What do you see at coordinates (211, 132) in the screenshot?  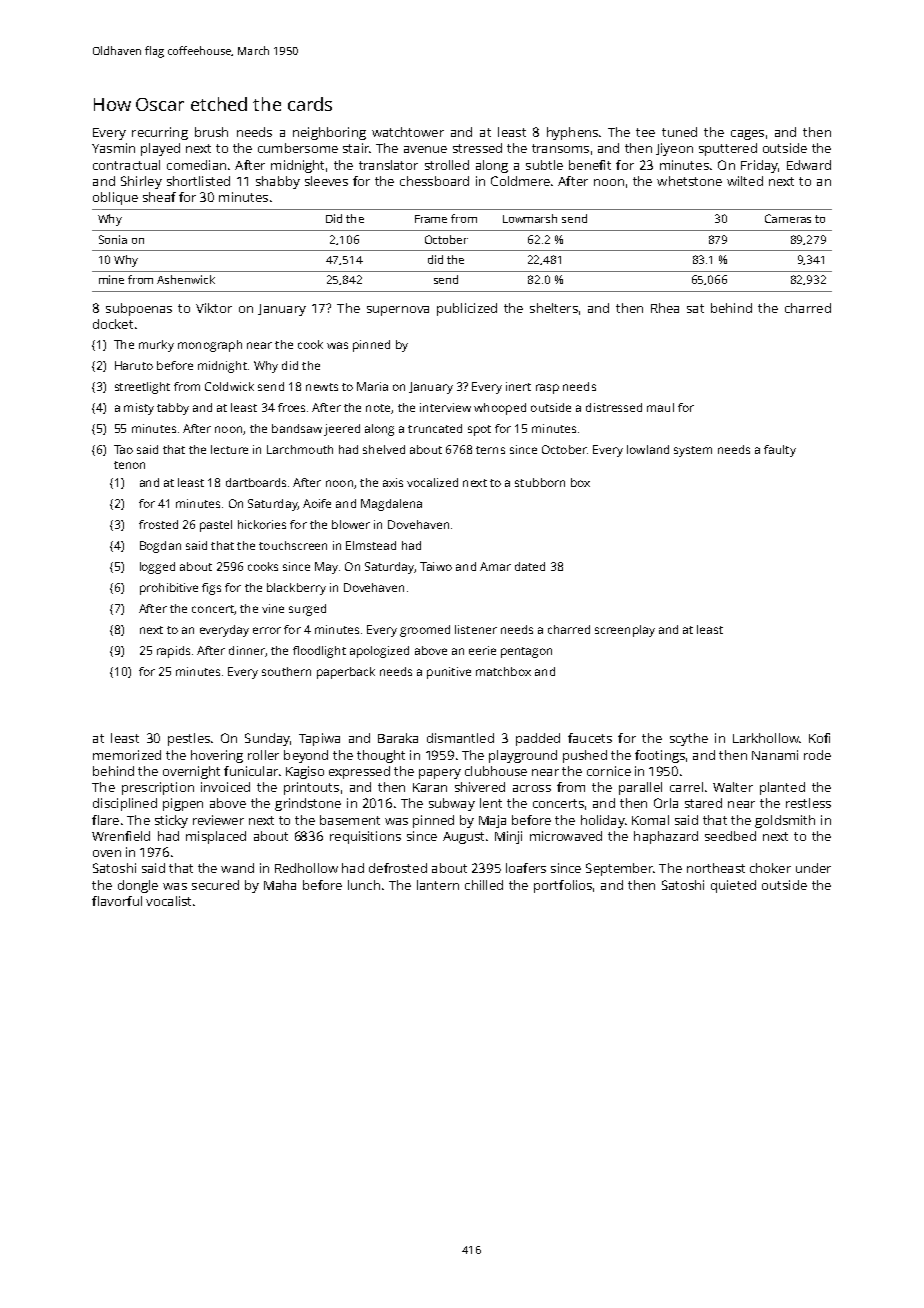 I see `brush` at bounding box center [211, 132].
